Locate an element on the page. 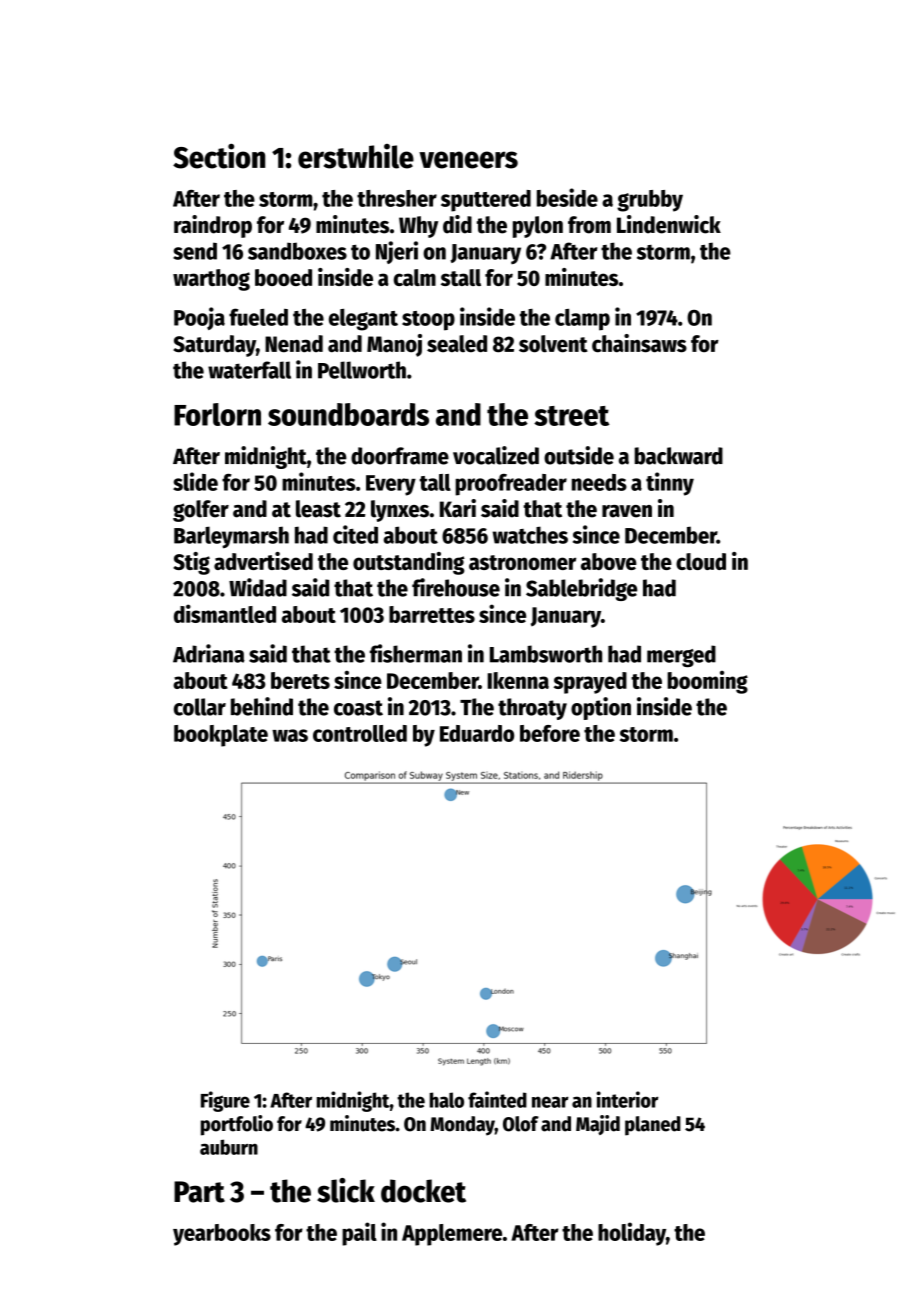 This page has height=1311, width=924. holiday is located at coordinates (632, 1234).
